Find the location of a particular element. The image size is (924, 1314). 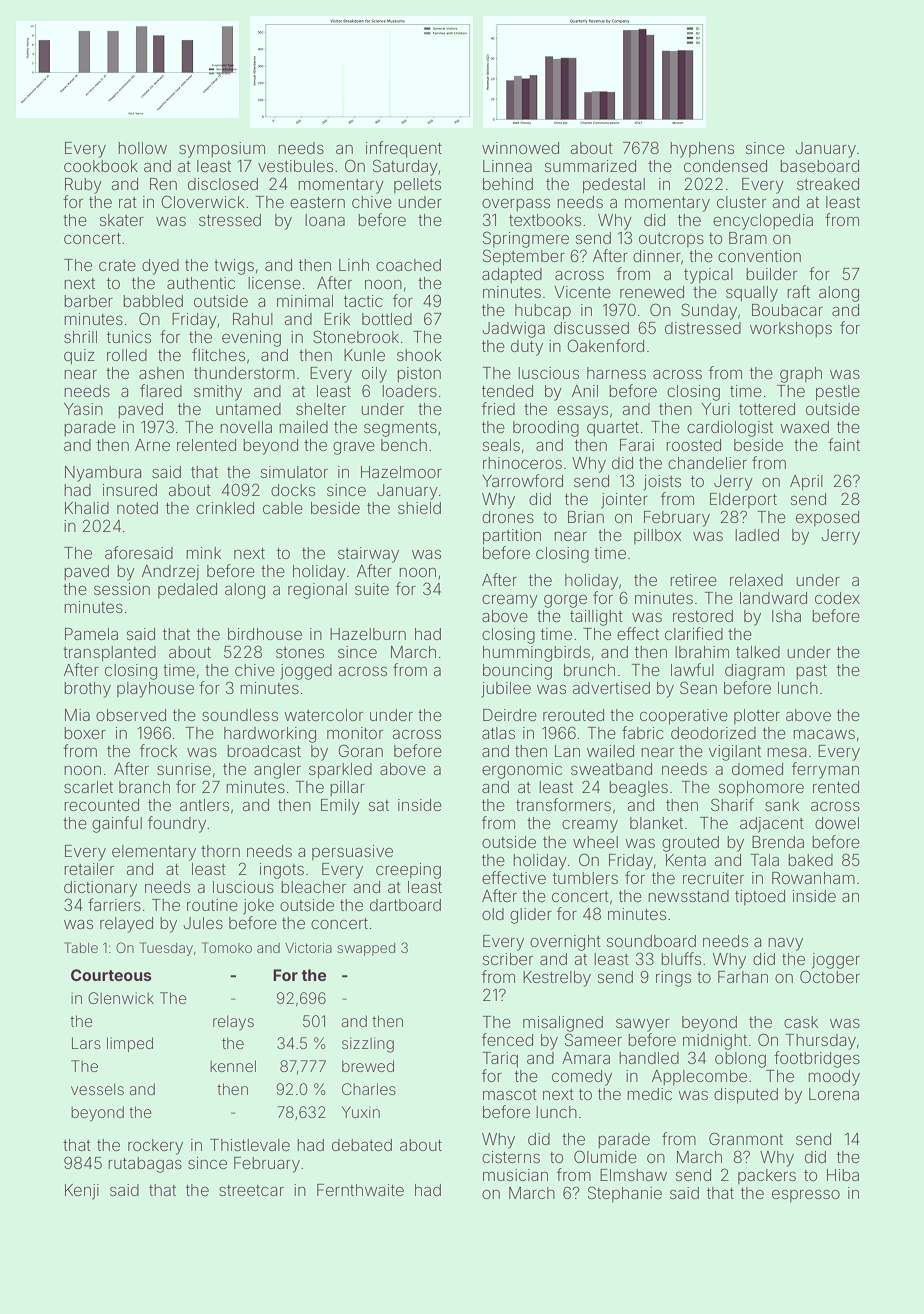

pillbox is located at coordinates (657, 536).
